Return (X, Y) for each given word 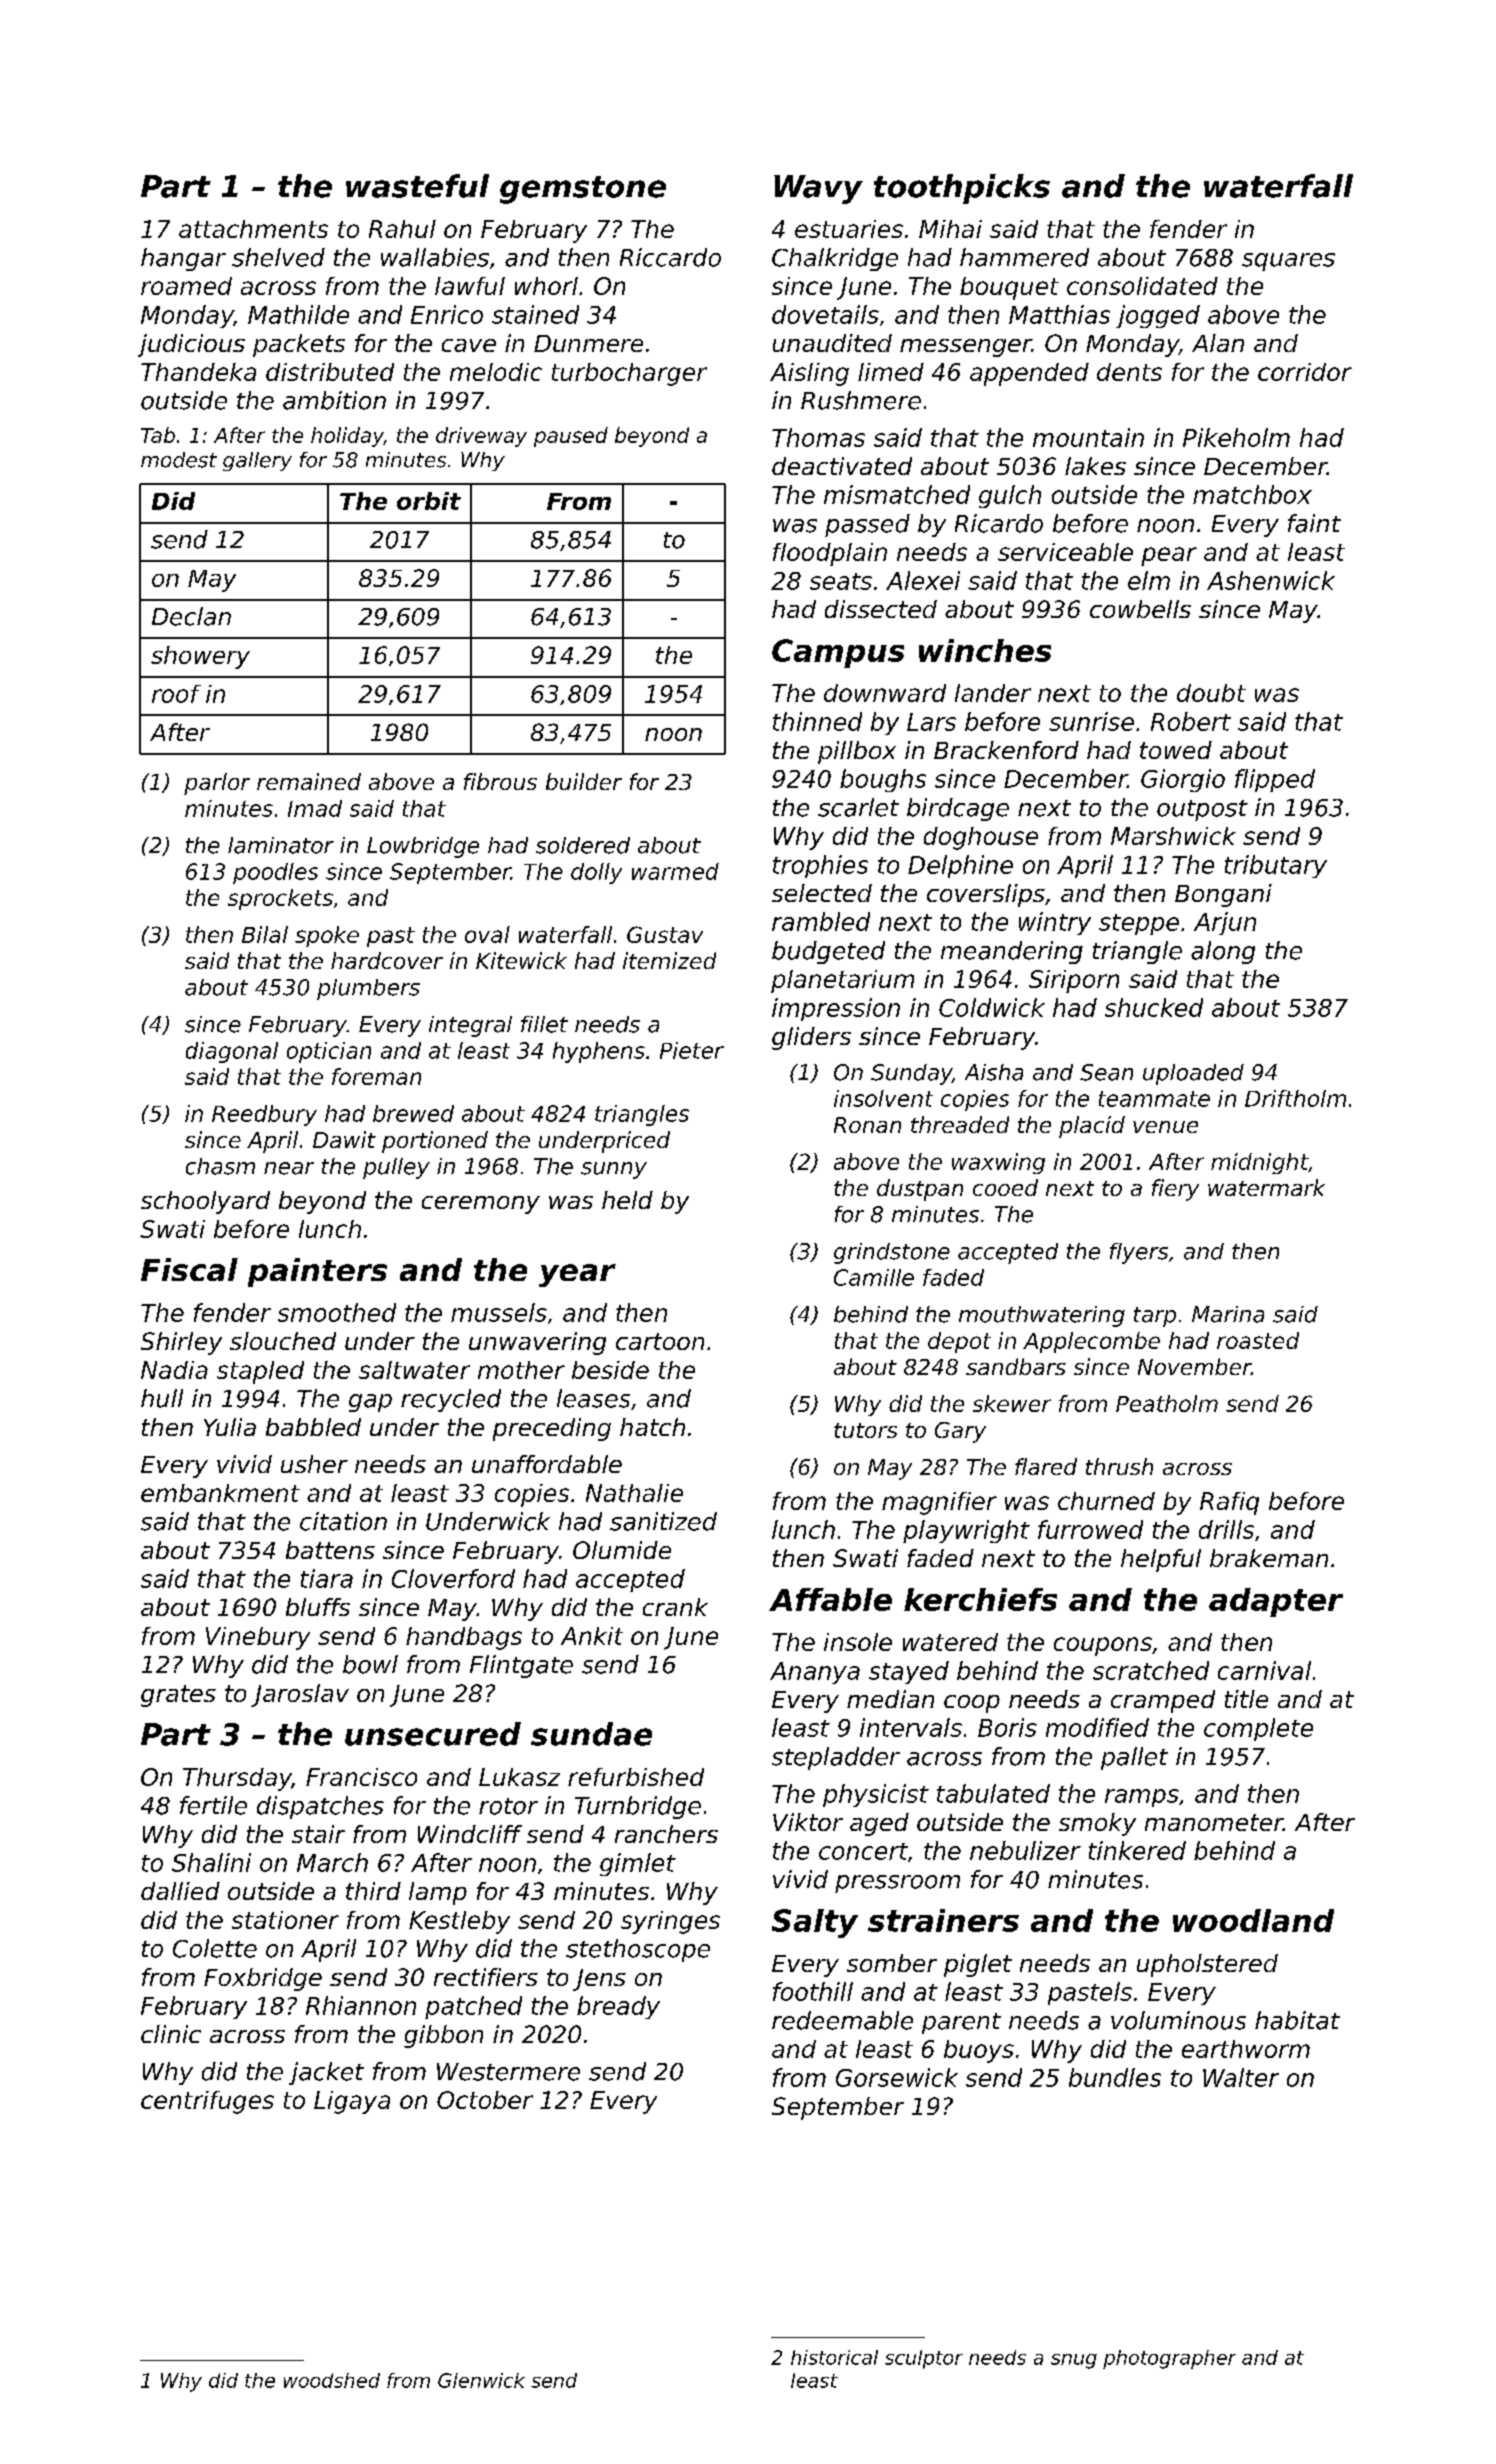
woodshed (332, 2380)
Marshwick (1173, 836)
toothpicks (962, 189)
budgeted (828, 952)
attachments (253, 229)
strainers (943, 1920)
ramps (1142, 1798)
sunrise (1091, 721)
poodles (275, 873)
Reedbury (264, 1115)
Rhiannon (361, 2005)
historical (834, 2357)
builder (584, 781)
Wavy (818, 189)
